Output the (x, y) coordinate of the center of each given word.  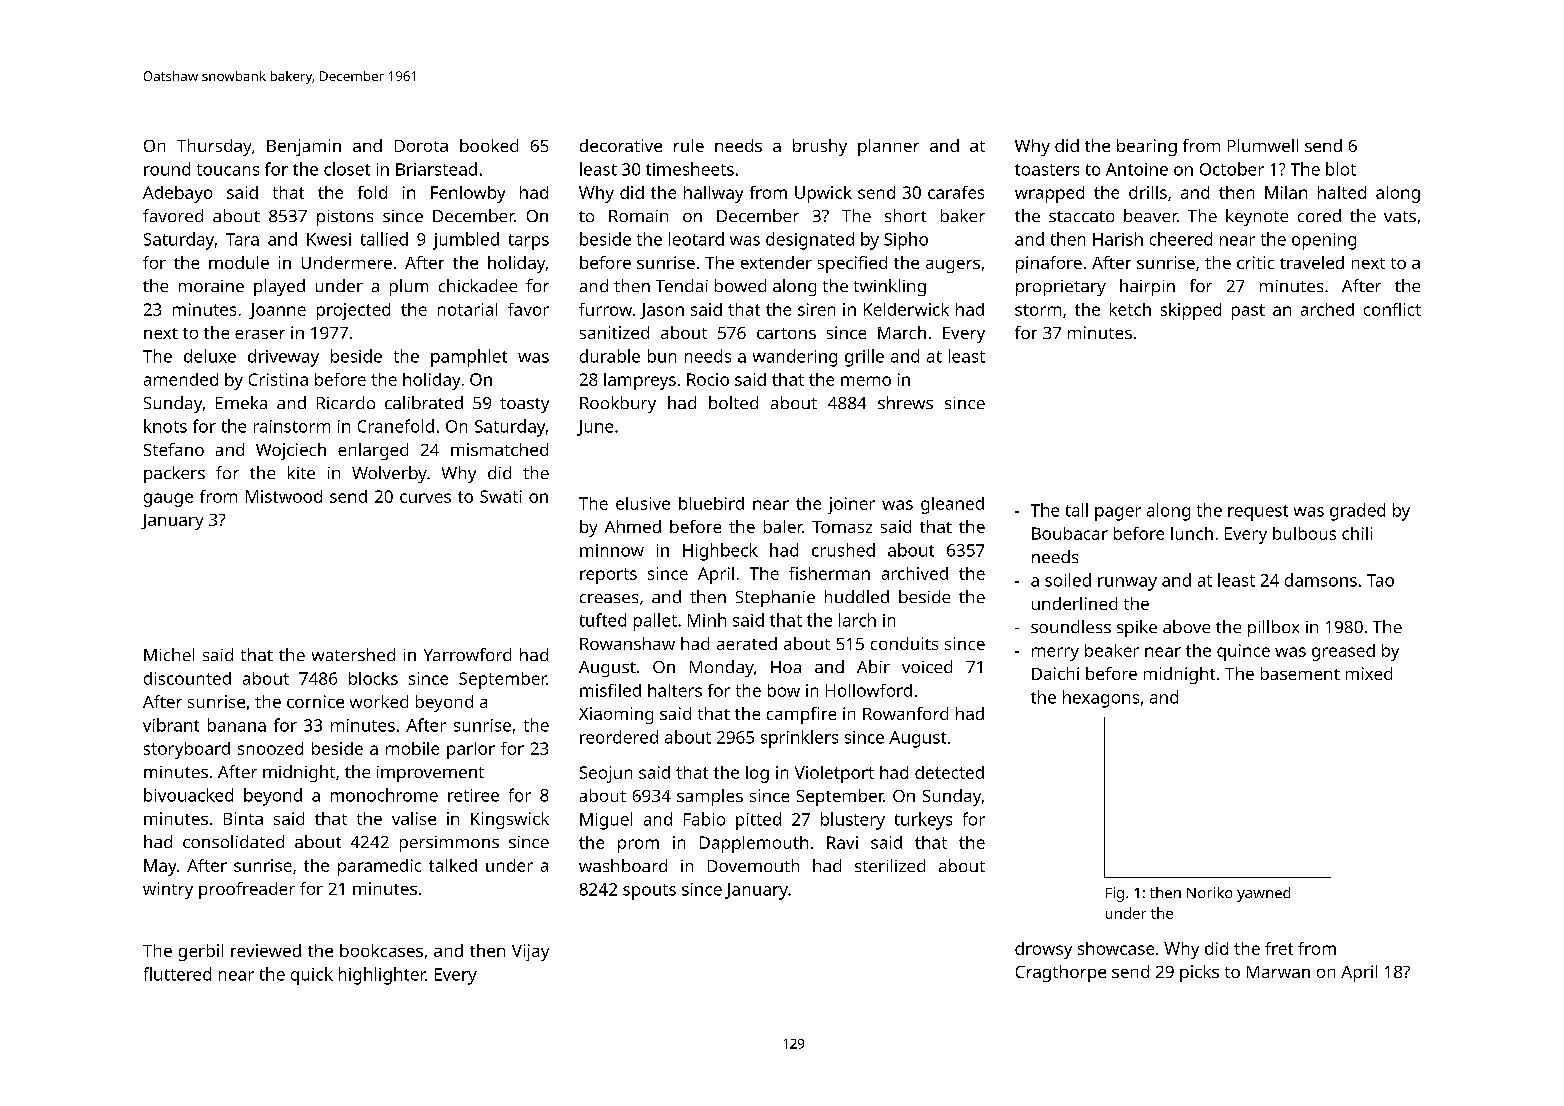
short (905, 215)
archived (915, 573)
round (167, 169)
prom (638, 846)
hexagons (1101, 699)
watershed (353, 654)
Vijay (530, 952)
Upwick (823, 194)
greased (1343, 652)
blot (1341, 169)
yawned (1263, 894)
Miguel (606, 821)
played (279, 287)
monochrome (384, 795)
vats (1400, 216)
